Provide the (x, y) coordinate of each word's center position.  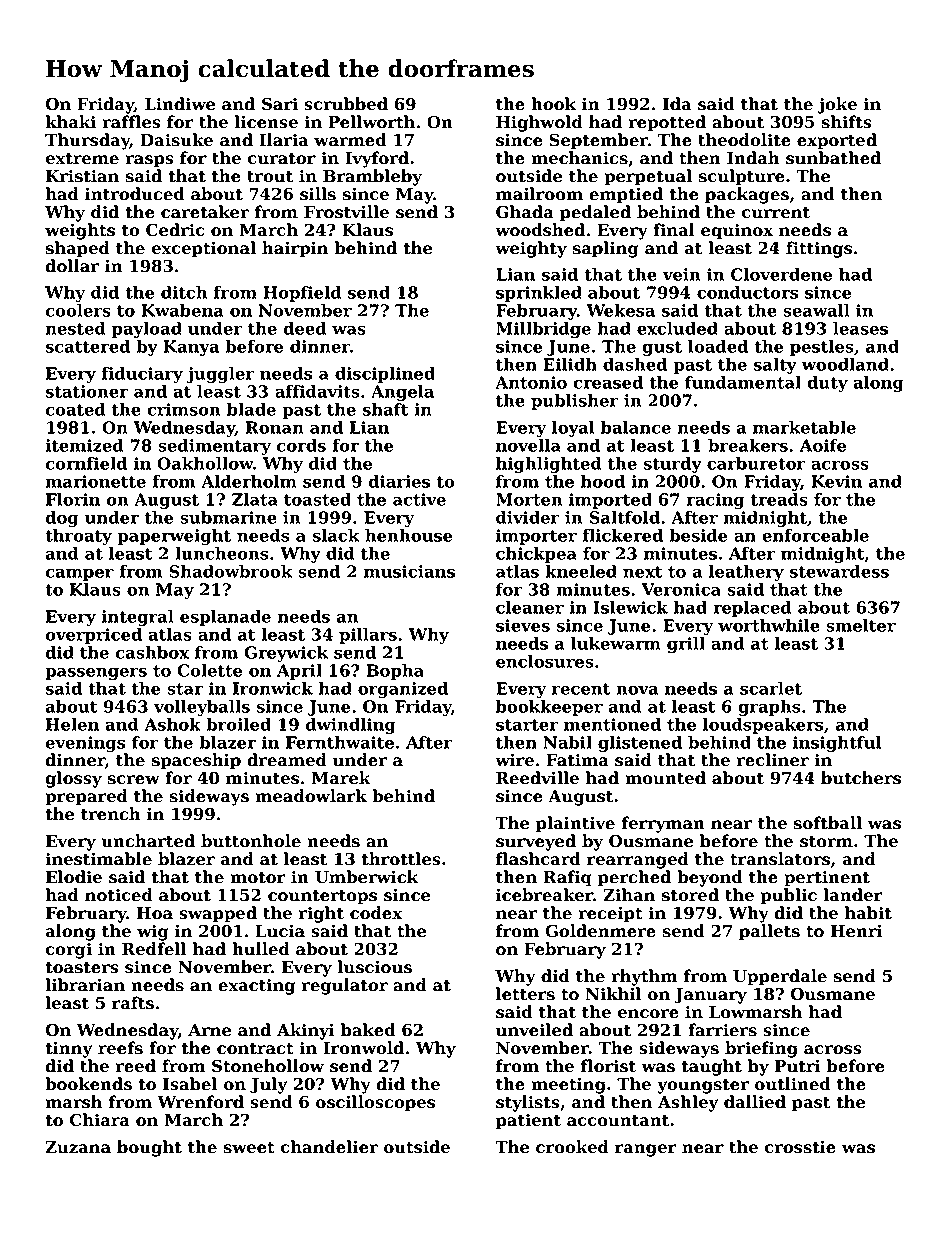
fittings (819, 249)
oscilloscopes (375, 1103)
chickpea (536, 555)
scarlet (771, 688)
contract (255, 1049)
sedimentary (214, 447)
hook (553, 104)
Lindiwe (180, 104)
